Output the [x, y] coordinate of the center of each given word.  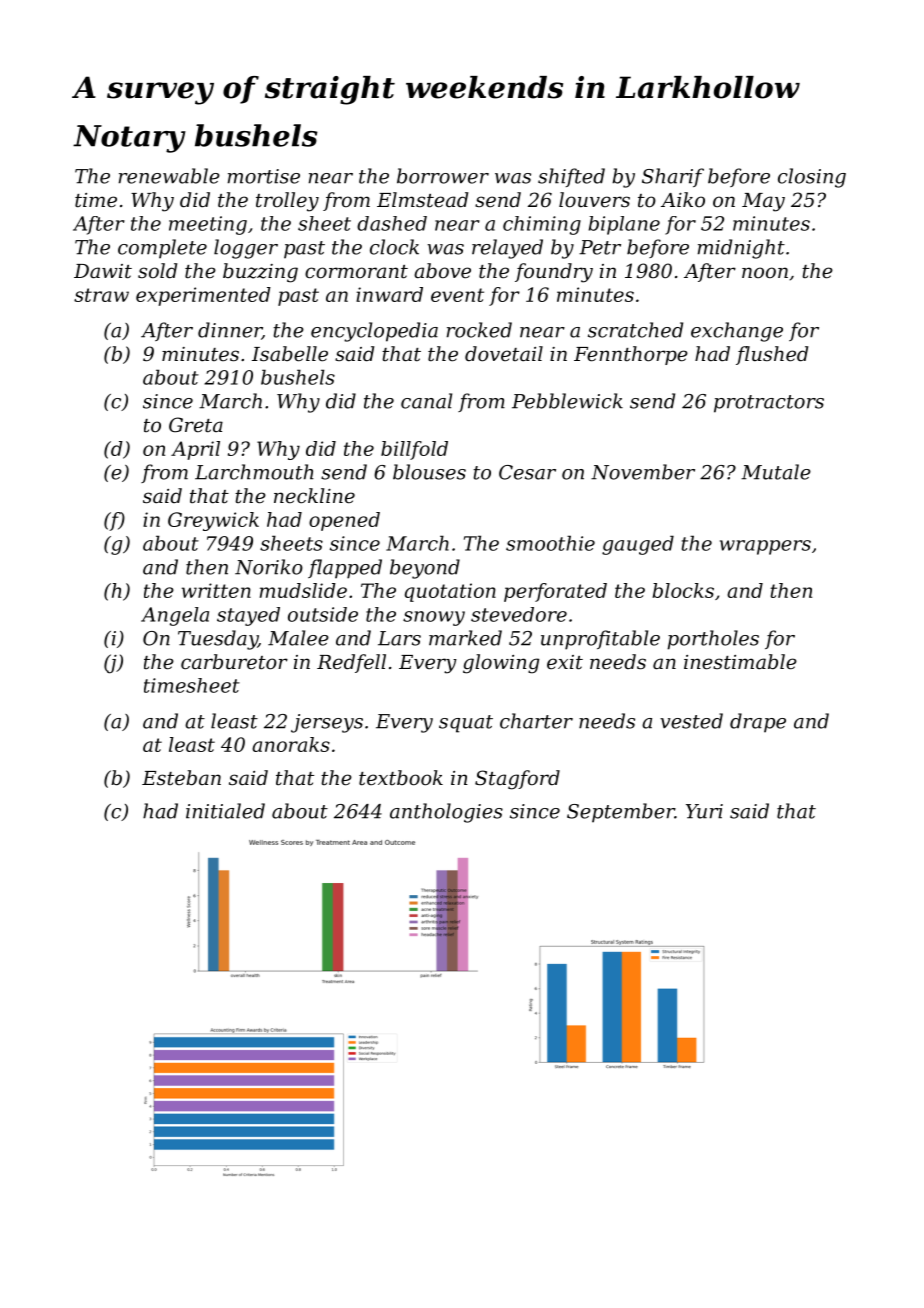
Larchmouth [254, 472]
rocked [479, 330]
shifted [571, 177]
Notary [129, 139]
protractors [769, 404]
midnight [741, 249]
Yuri [704, 811]
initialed [225, 811]
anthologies [446, 813]
